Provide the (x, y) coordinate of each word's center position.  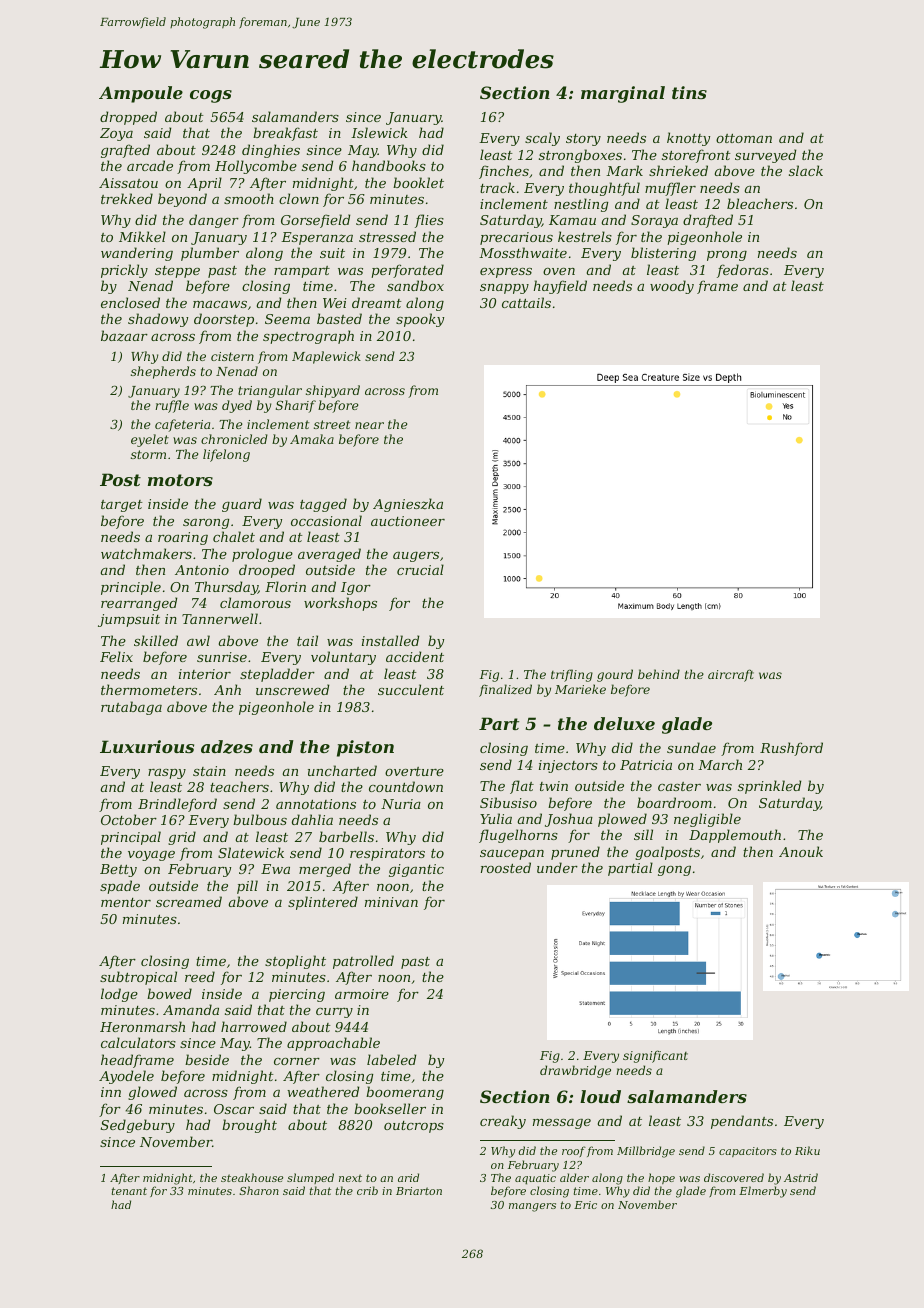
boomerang (405, 1093)
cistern (232, 356)
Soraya (654, 221)
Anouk (801, 851)
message (562, 1124)
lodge (119, 995)
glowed (152, 1093)
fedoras (743, 271)
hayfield (560, 287)
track (497, 187)
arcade (150, 165)
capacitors (748, 1152)
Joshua (569, 820)
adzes (227, 747)
